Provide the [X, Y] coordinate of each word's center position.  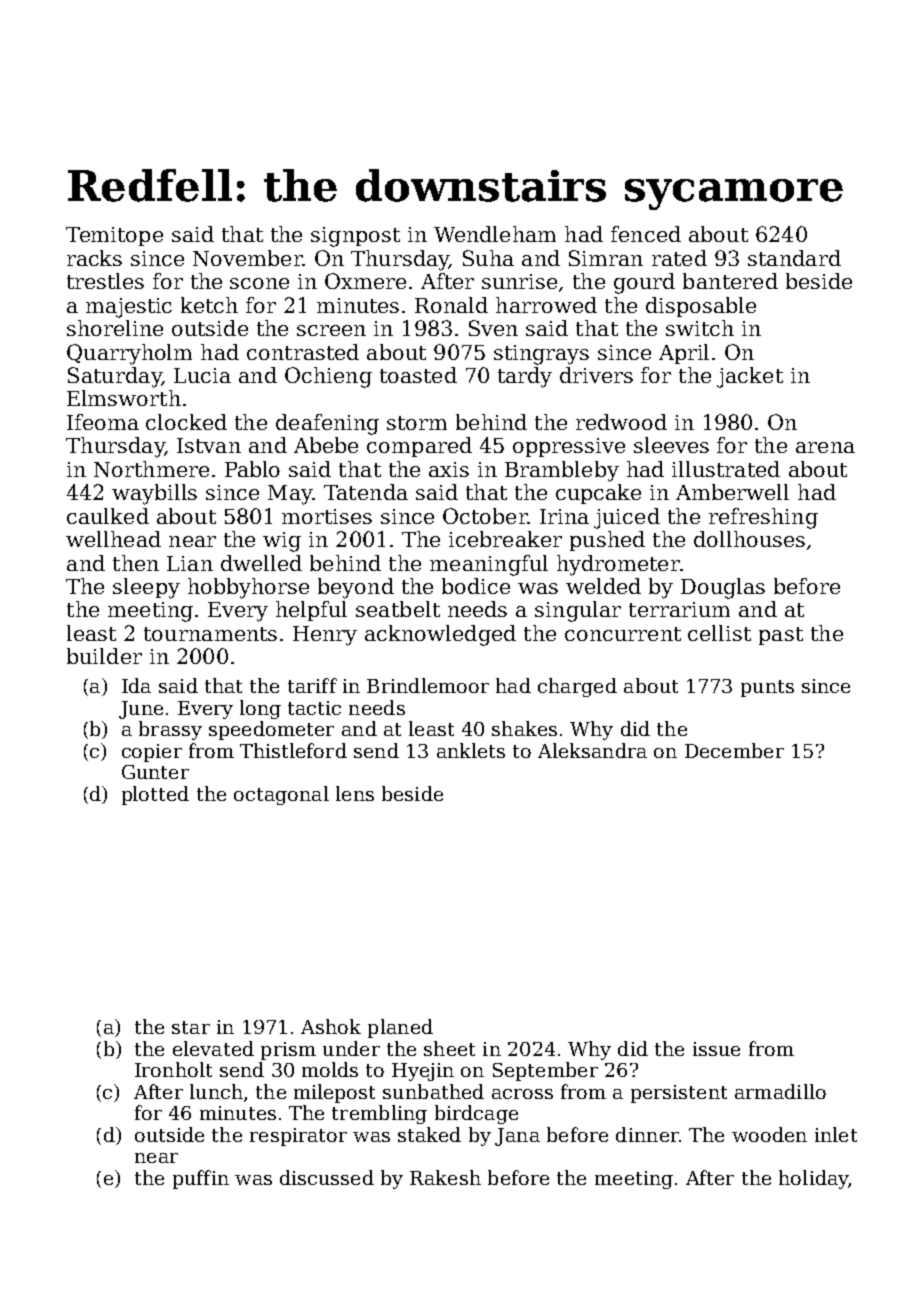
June [141, 710]
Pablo [252, 469]
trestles [105, 281]
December [734, 750]
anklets [471, 750]
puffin [201, 1179]
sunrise [519, 281]
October [485, 516]
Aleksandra [592, 750]
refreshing [763, 518]
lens [355, 793]
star [191, 1027]
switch [700, 328]
